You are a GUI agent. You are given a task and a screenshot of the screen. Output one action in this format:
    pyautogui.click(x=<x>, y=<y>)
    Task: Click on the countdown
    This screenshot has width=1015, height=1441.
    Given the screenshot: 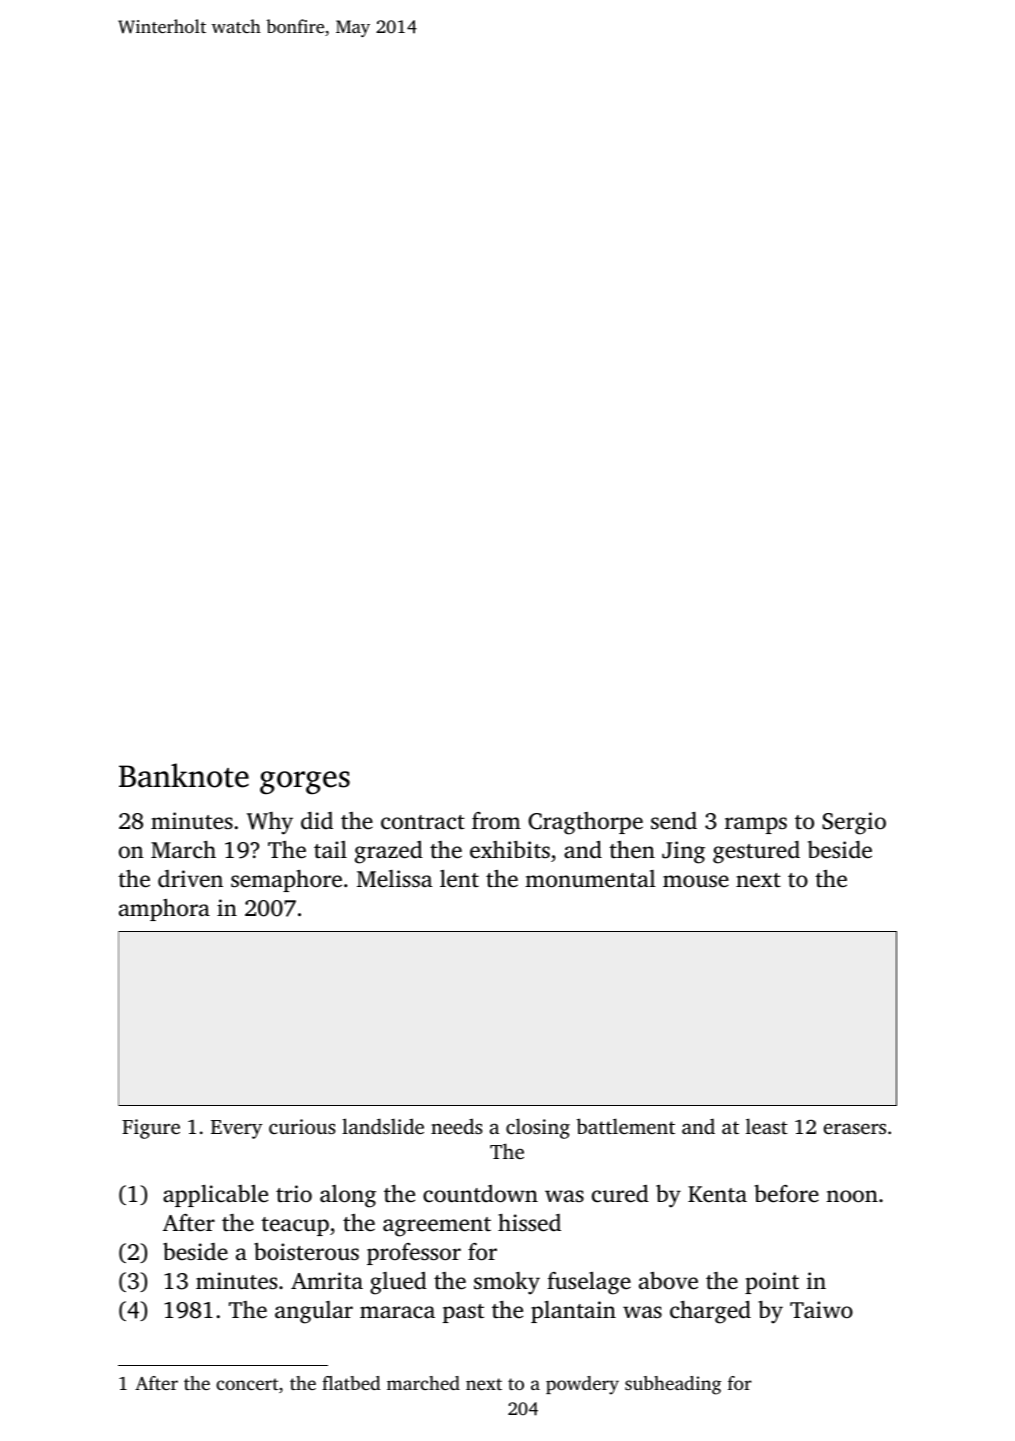 What is the action you would take?
    pyautogui.click(x=480, y=1193)
